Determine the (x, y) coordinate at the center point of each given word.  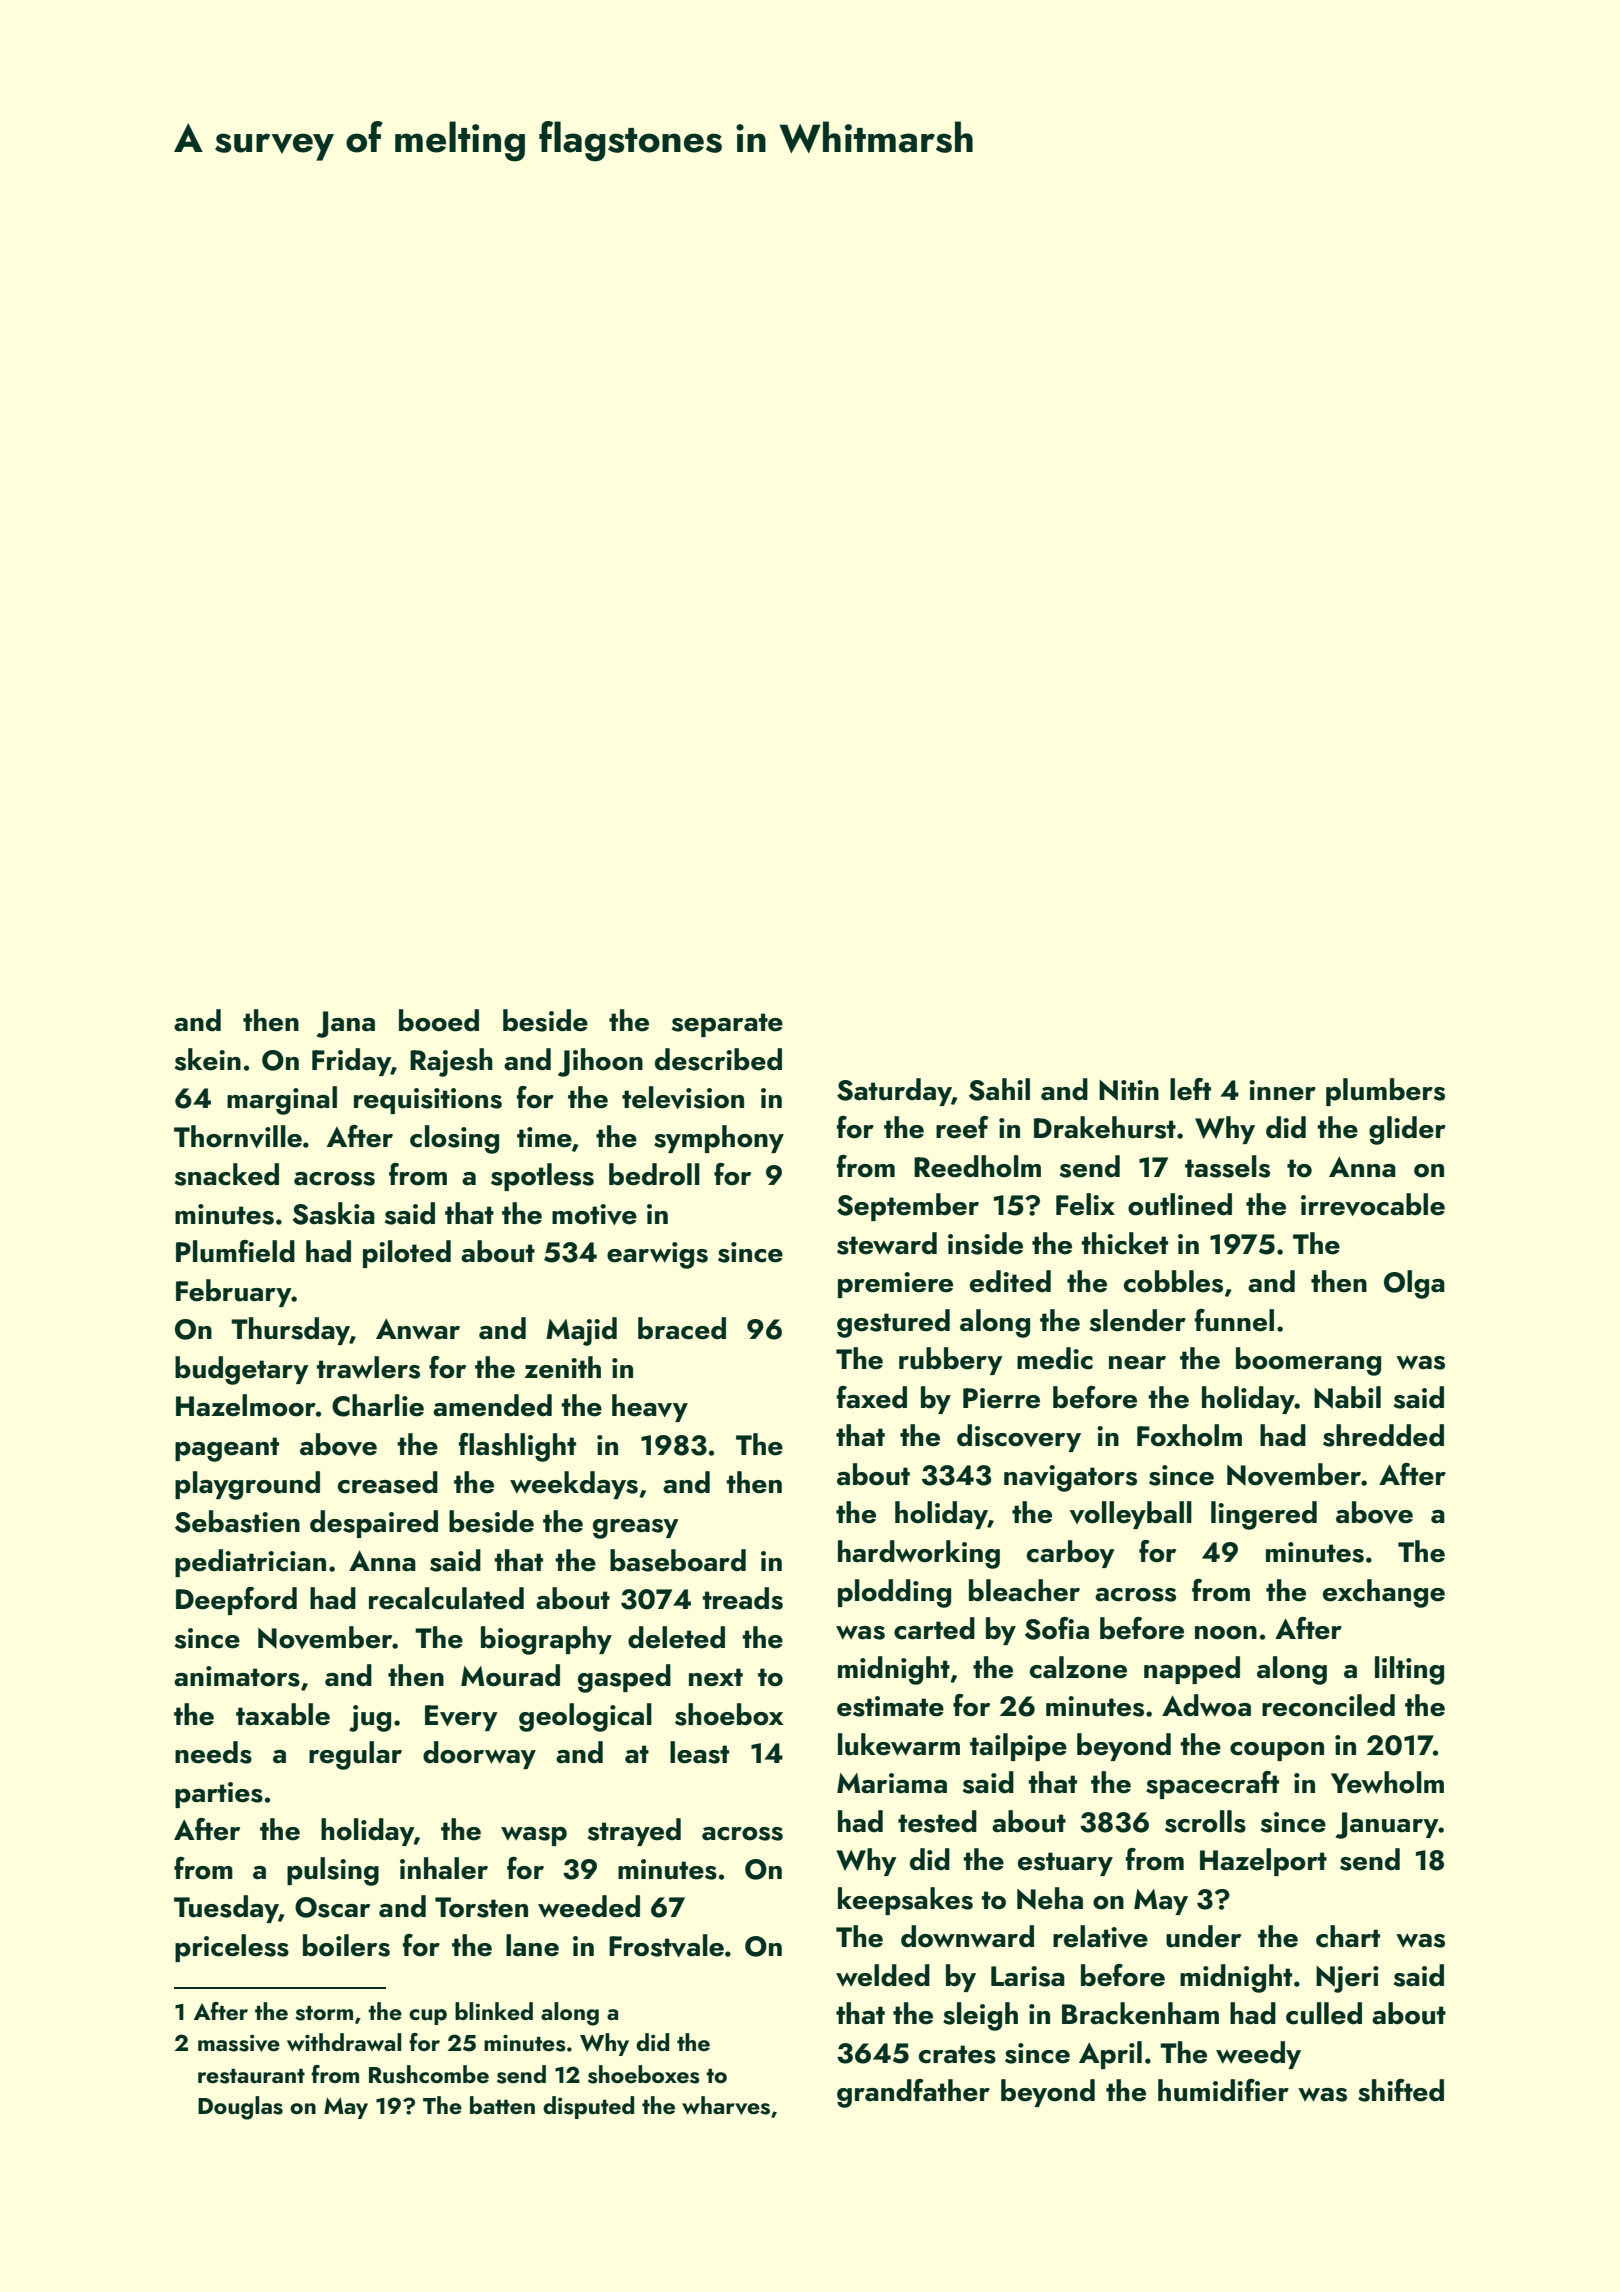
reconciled (1328, 1705)
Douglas (240, 2108)
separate (727, 1025)
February (234, 1293)
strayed (634, 1832)
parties (219, 1795)
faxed (871, 1397)
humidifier (1223, 2090)
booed (439, 1020)
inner (1282, 1090)
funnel (1234, 1320)
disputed (588, 2107)
